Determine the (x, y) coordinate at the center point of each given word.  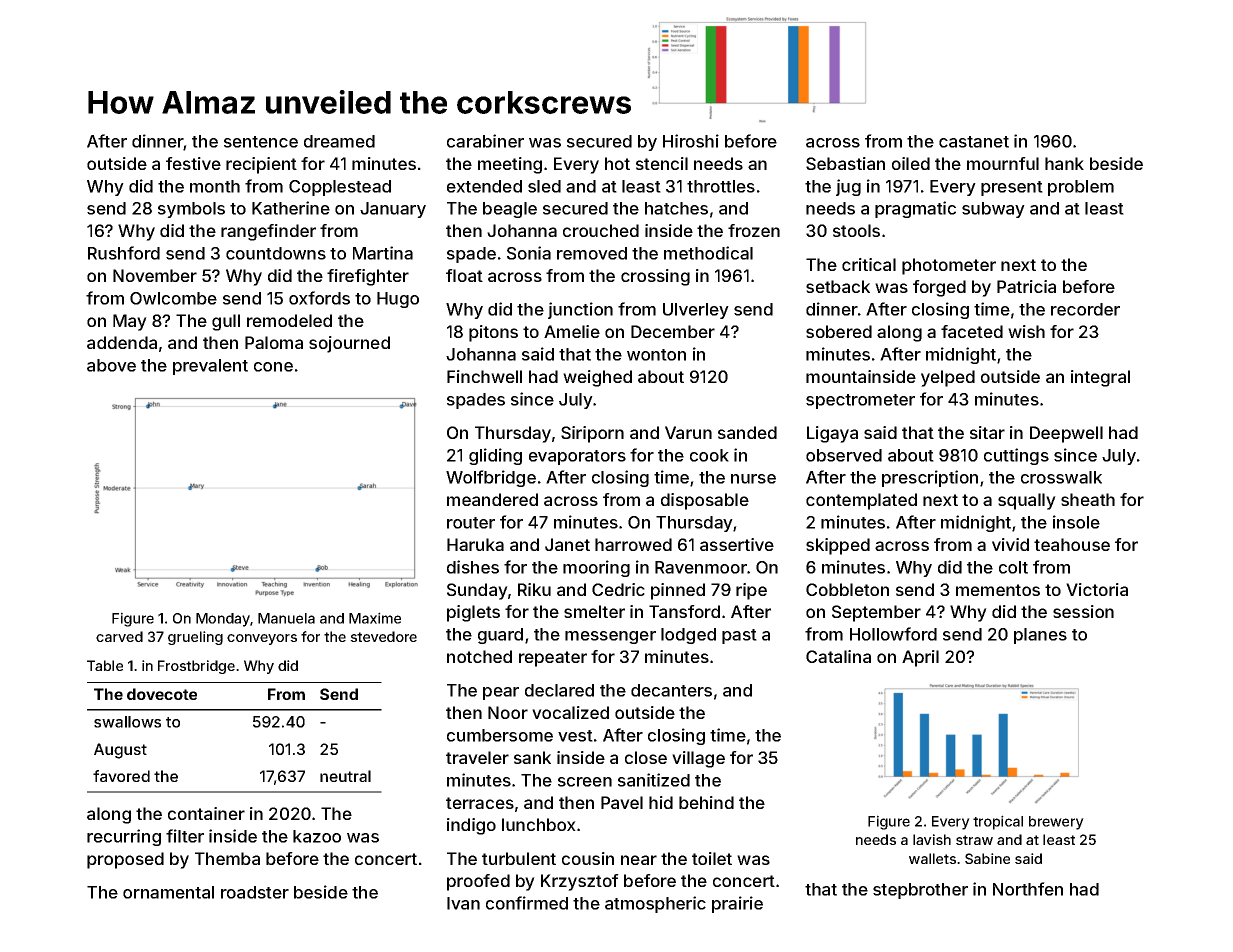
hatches (676, 208)
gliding (495, 456)
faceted (972, 331)
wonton (656, 355)
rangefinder (268, 232)
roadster (255, 892)
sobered (839, 331)
